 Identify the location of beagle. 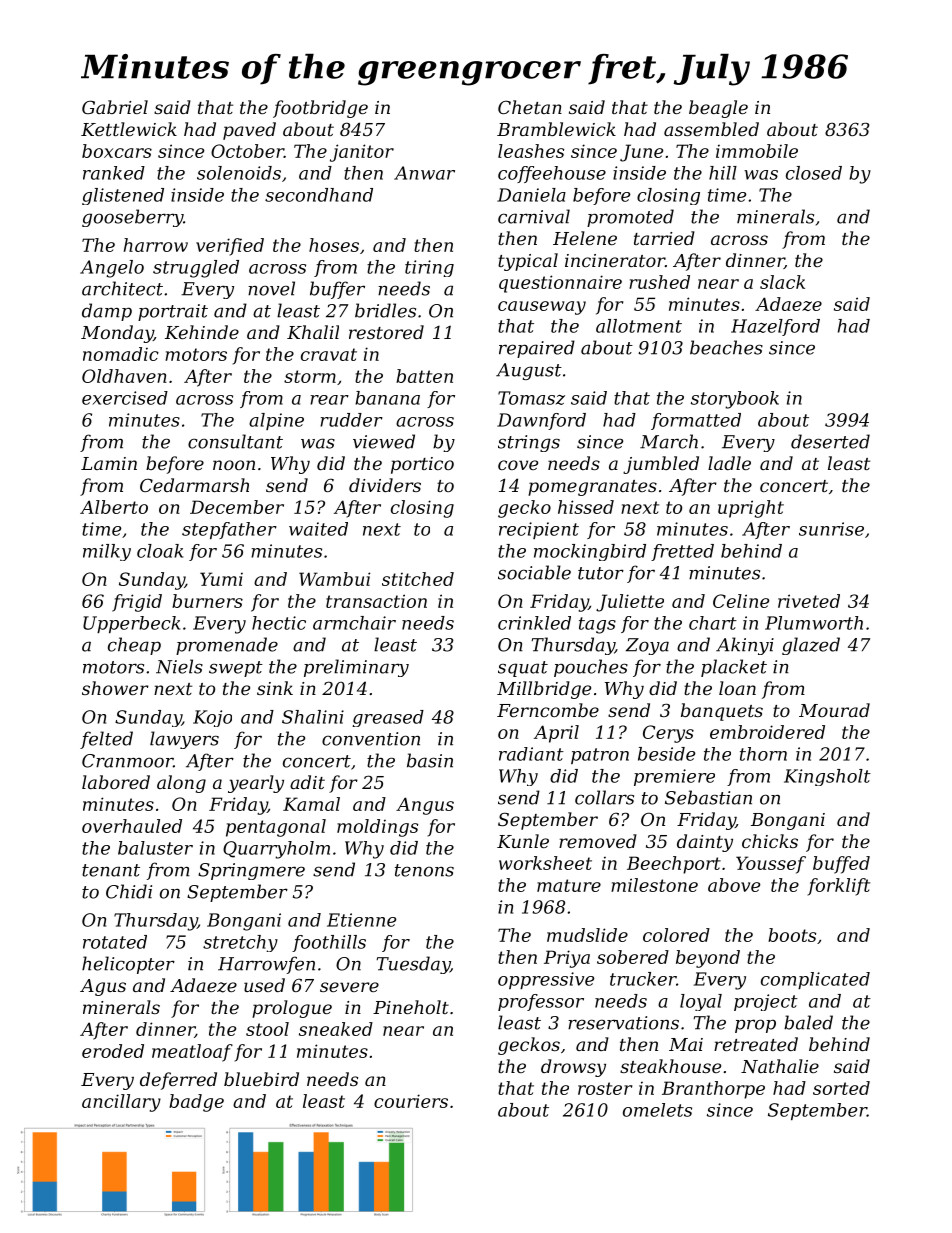
(718, 109).
